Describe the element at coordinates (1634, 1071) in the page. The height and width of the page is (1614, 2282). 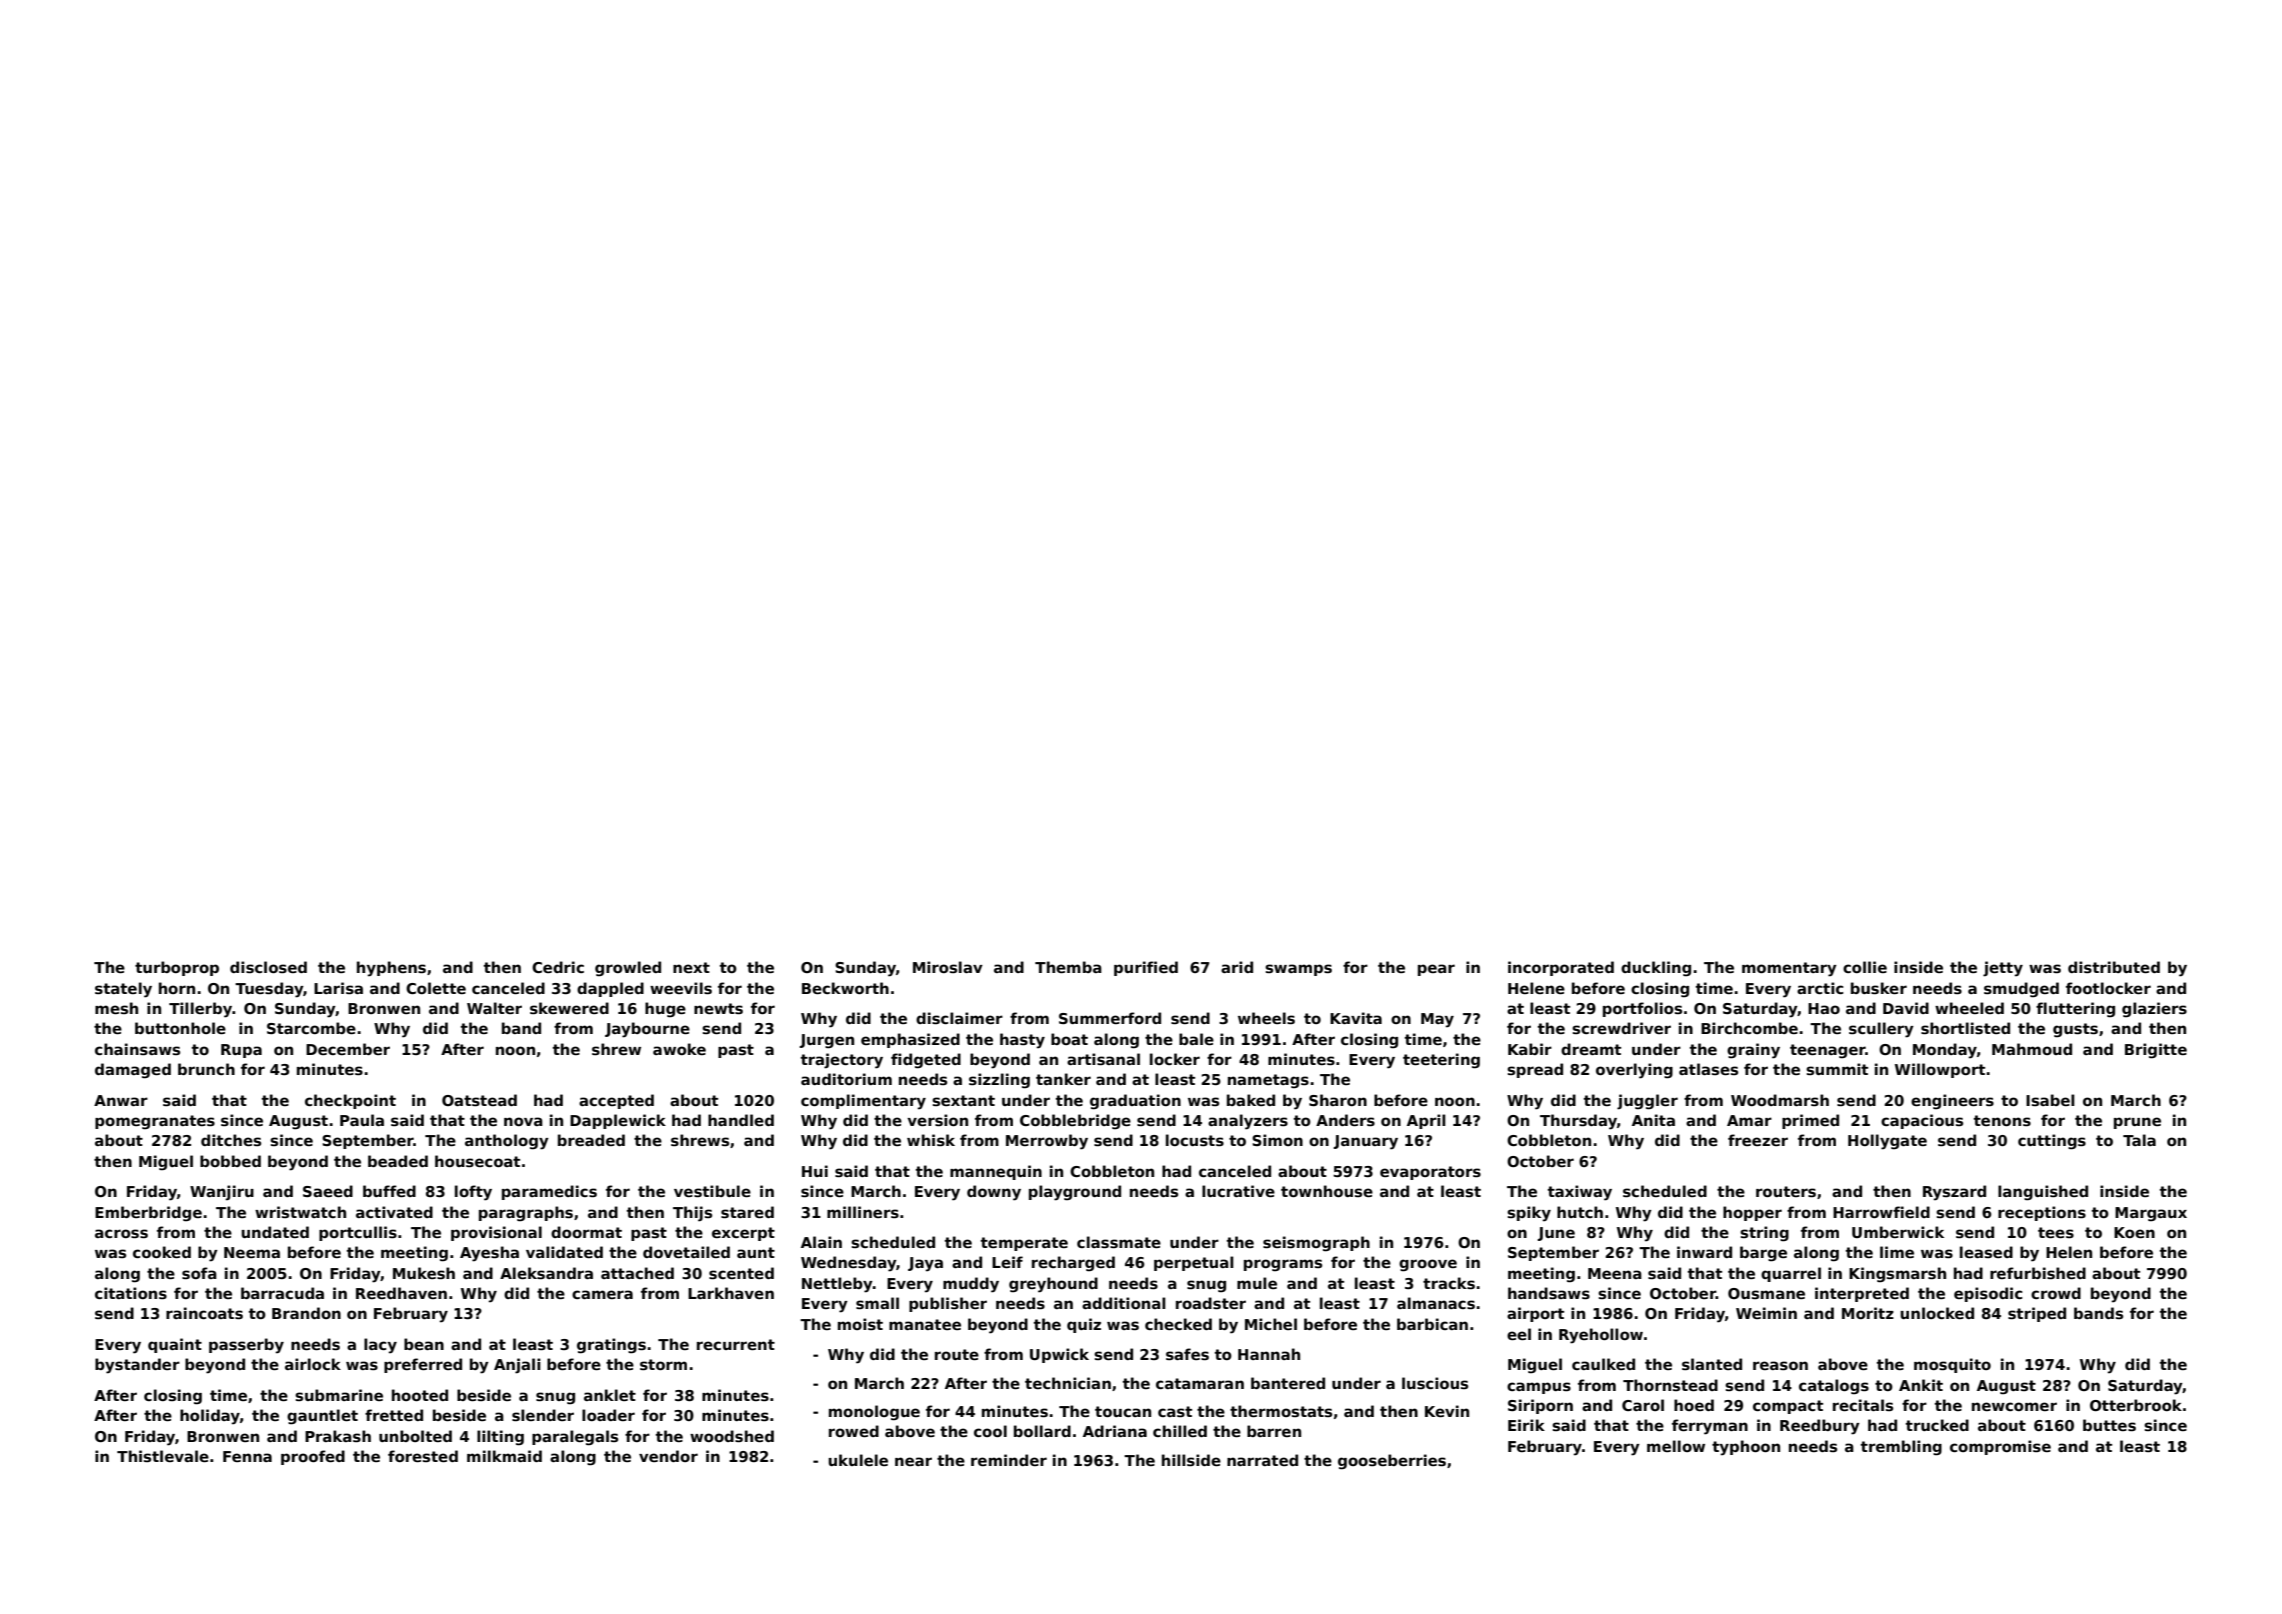
I see `overlying` at that location.
